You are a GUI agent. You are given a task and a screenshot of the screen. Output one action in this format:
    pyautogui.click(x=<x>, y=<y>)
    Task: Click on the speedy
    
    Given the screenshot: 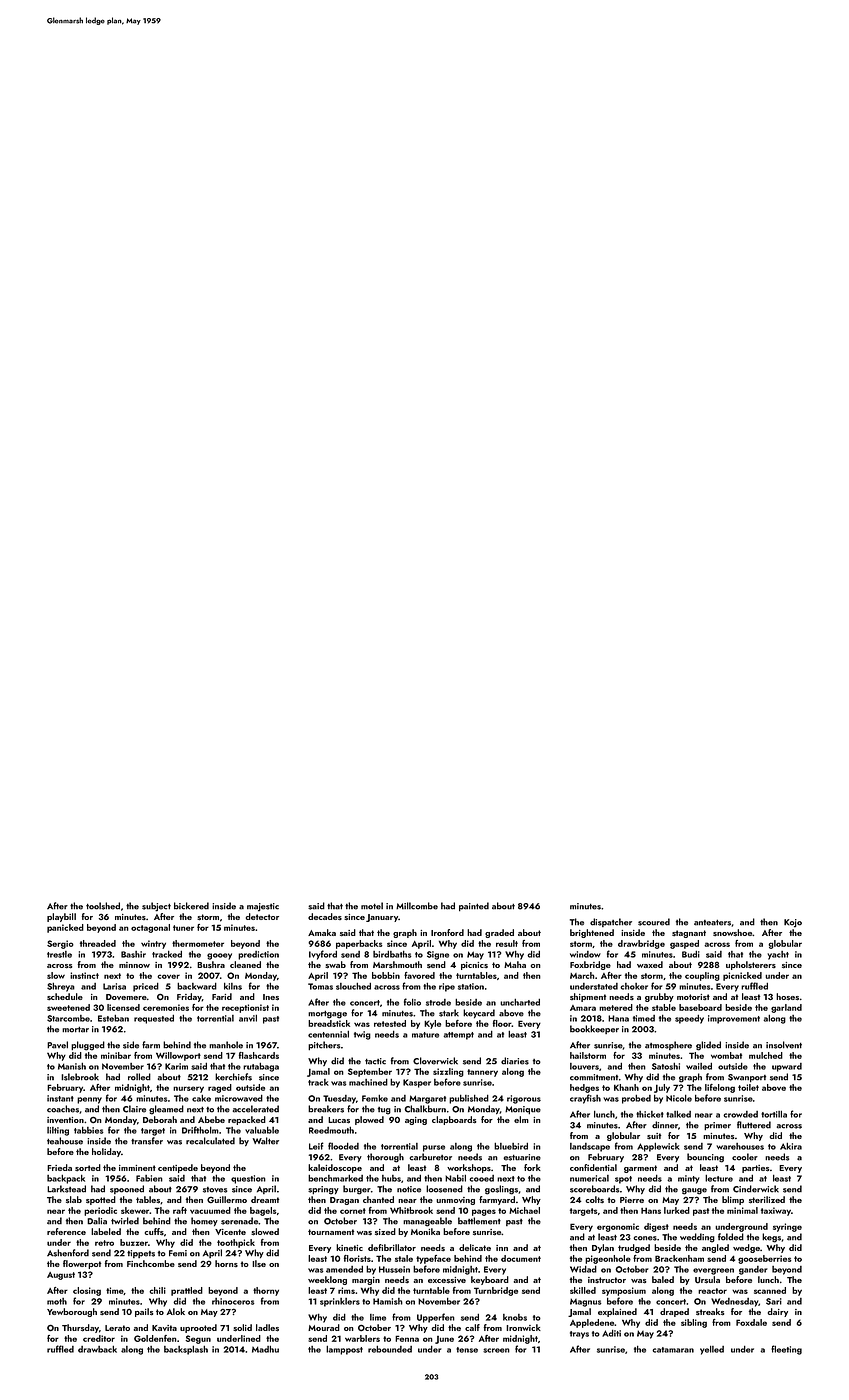 What is the action you would take?
    pyautogui.click(x=689, y=1019)
